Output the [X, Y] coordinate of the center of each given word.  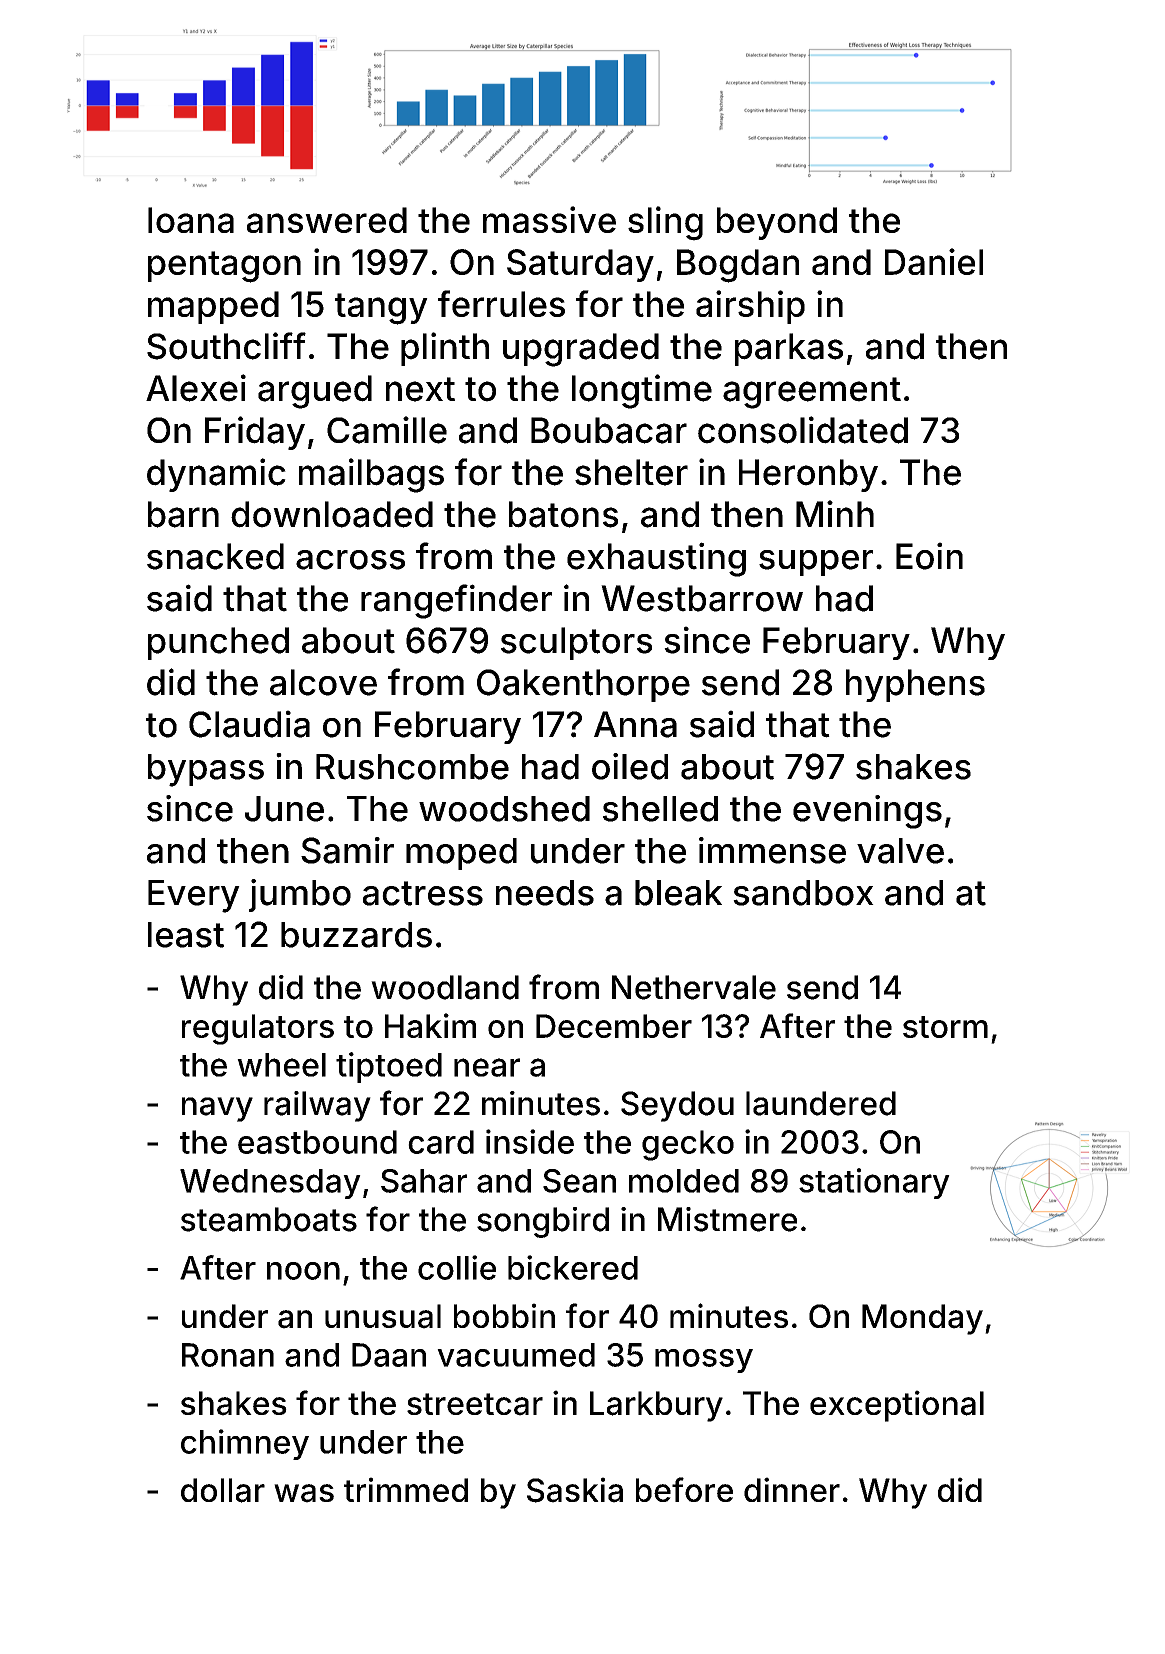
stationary [874, 1183]
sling [665, 223]
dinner [792, 1489]
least [186, 935]
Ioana [191, 220]
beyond [777, 223]
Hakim [430, 1025]
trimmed [406, 1489]
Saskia [575, 1490]
